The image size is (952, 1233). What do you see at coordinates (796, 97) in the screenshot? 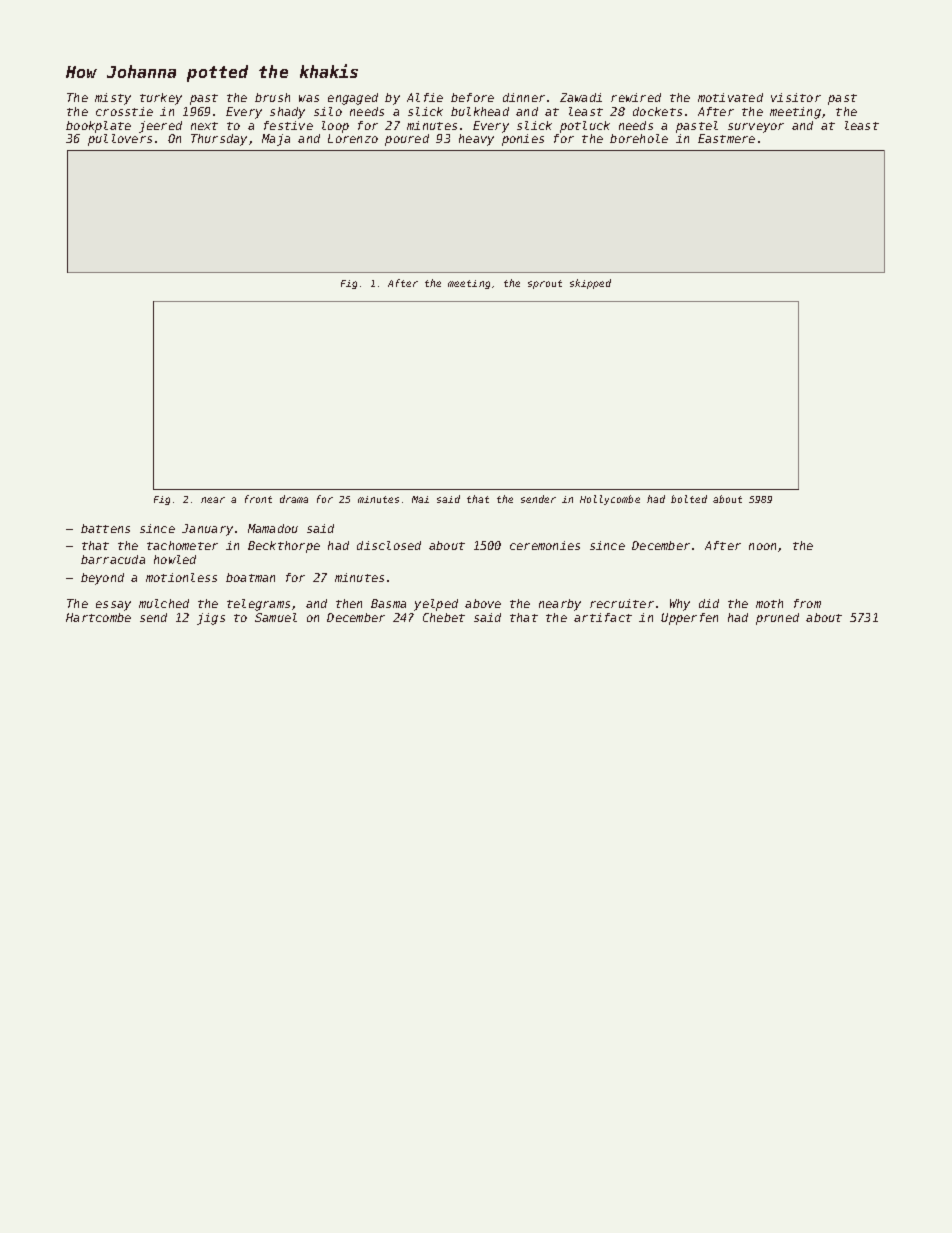
I see `visitor` at bounding box center [796, 97].
